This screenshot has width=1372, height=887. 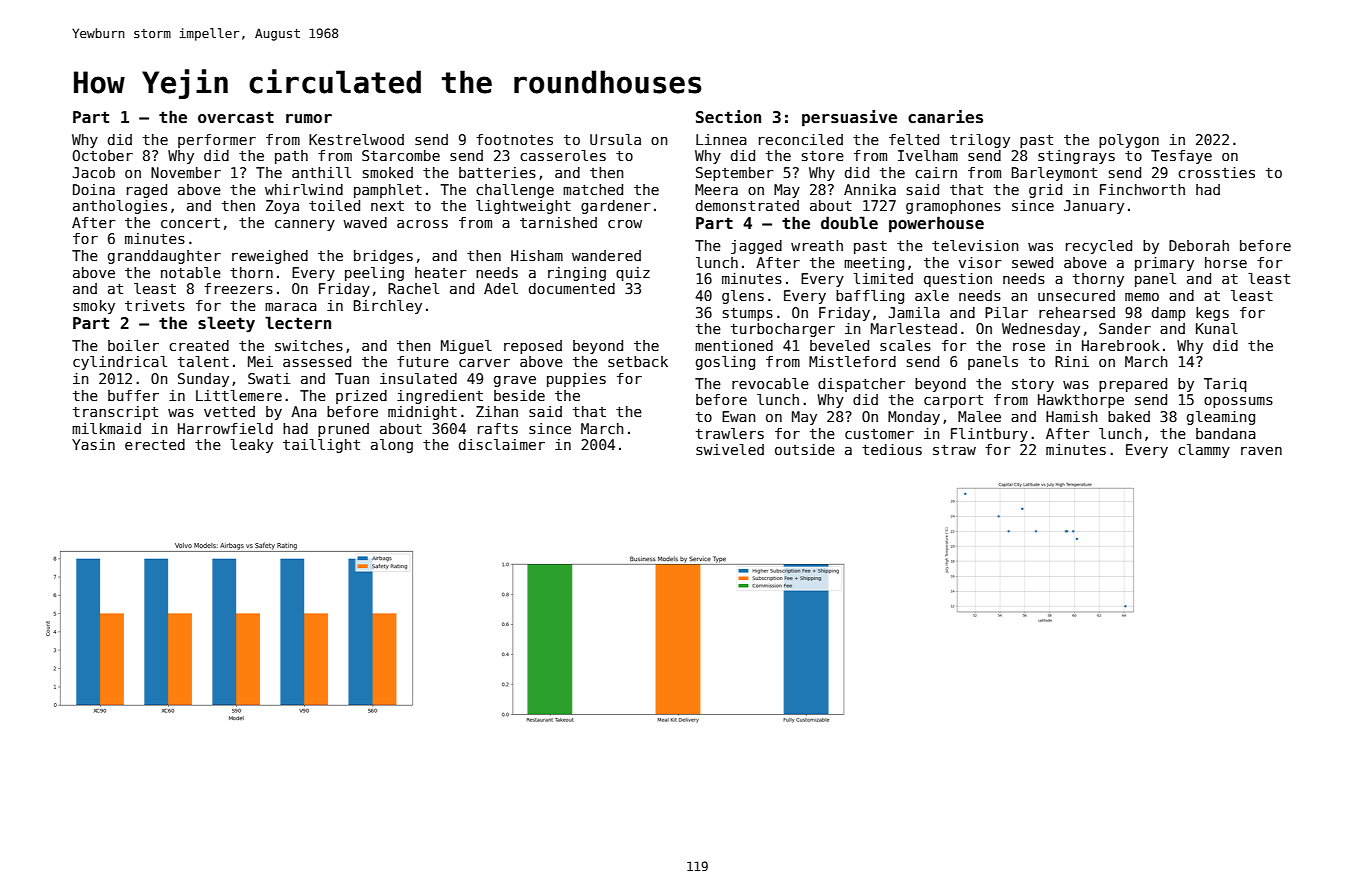 What do you see at coordinates (392, 446) in the screenshot?
I see `along` at bounding box center [392, 446].
